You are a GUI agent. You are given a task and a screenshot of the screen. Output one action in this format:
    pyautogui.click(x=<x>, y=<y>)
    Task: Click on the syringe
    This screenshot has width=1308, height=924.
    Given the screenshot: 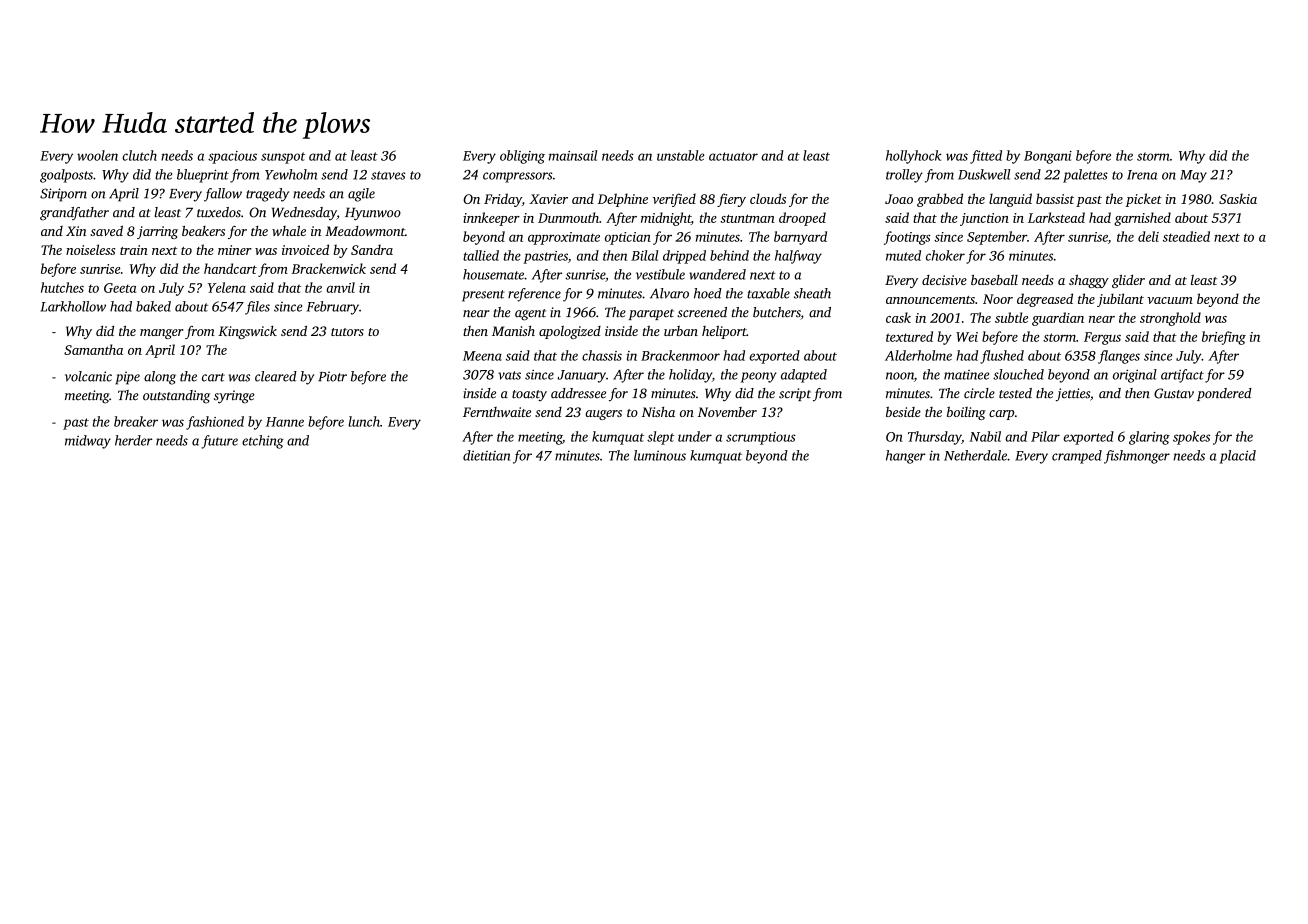 What is the action you would take?
    pyautogui.click(x=234, y=397)
